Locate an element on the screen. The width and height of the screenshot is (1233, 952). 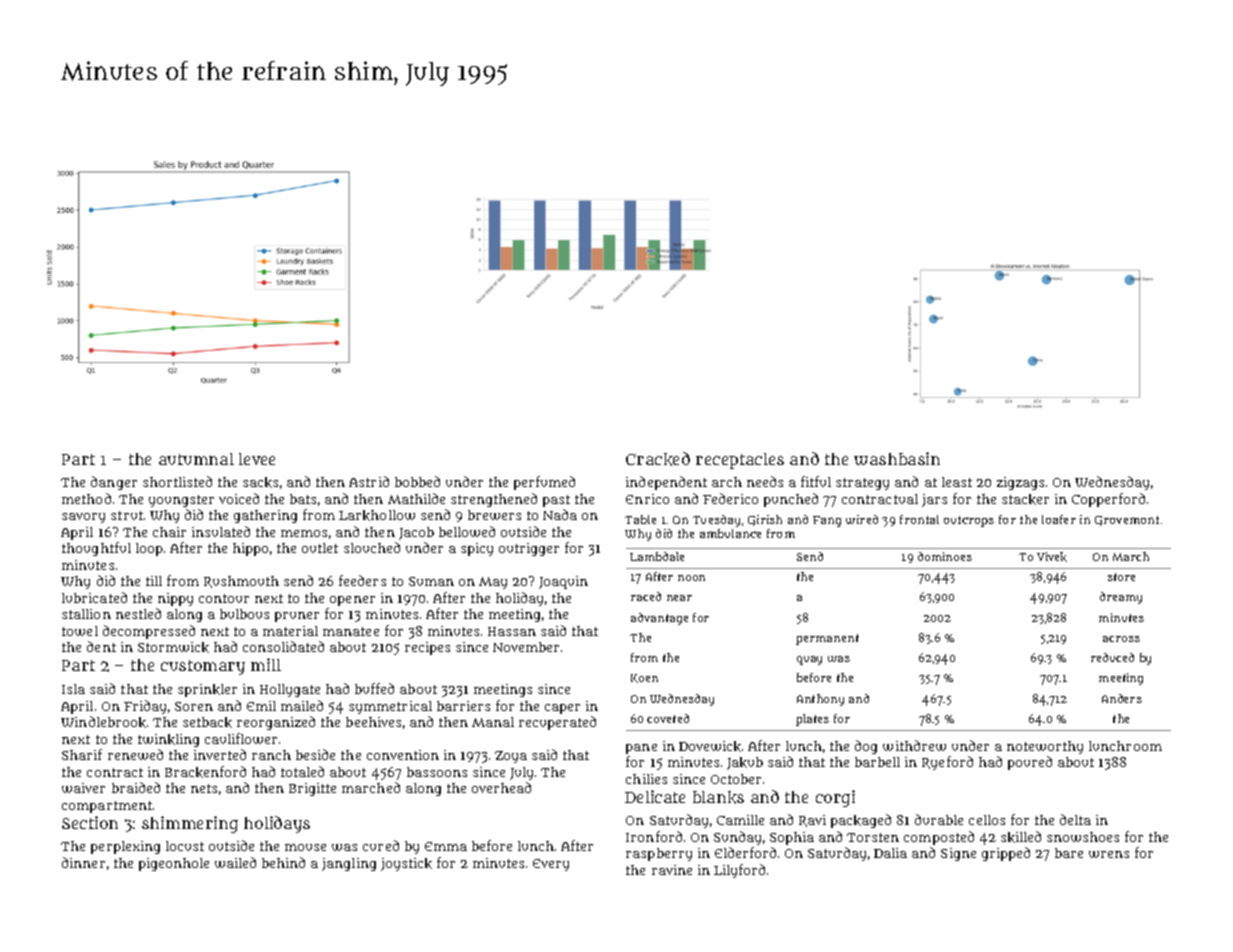
Vivek is located at coordinates (1052, 557).
